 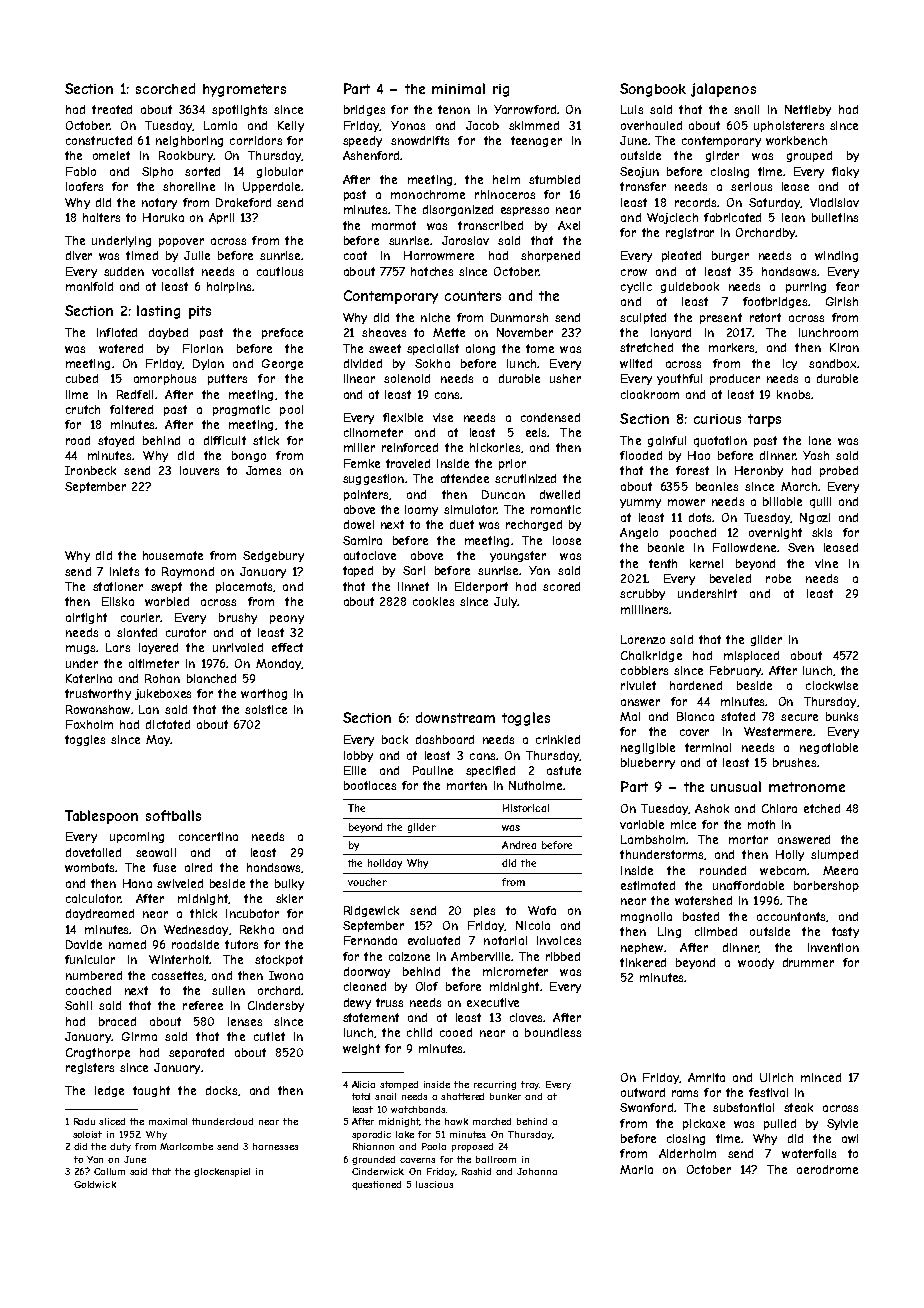 What do you see at coordinates (525, 109) in the document?
I see `Yarrowford` at bounding box center [525, 109].
